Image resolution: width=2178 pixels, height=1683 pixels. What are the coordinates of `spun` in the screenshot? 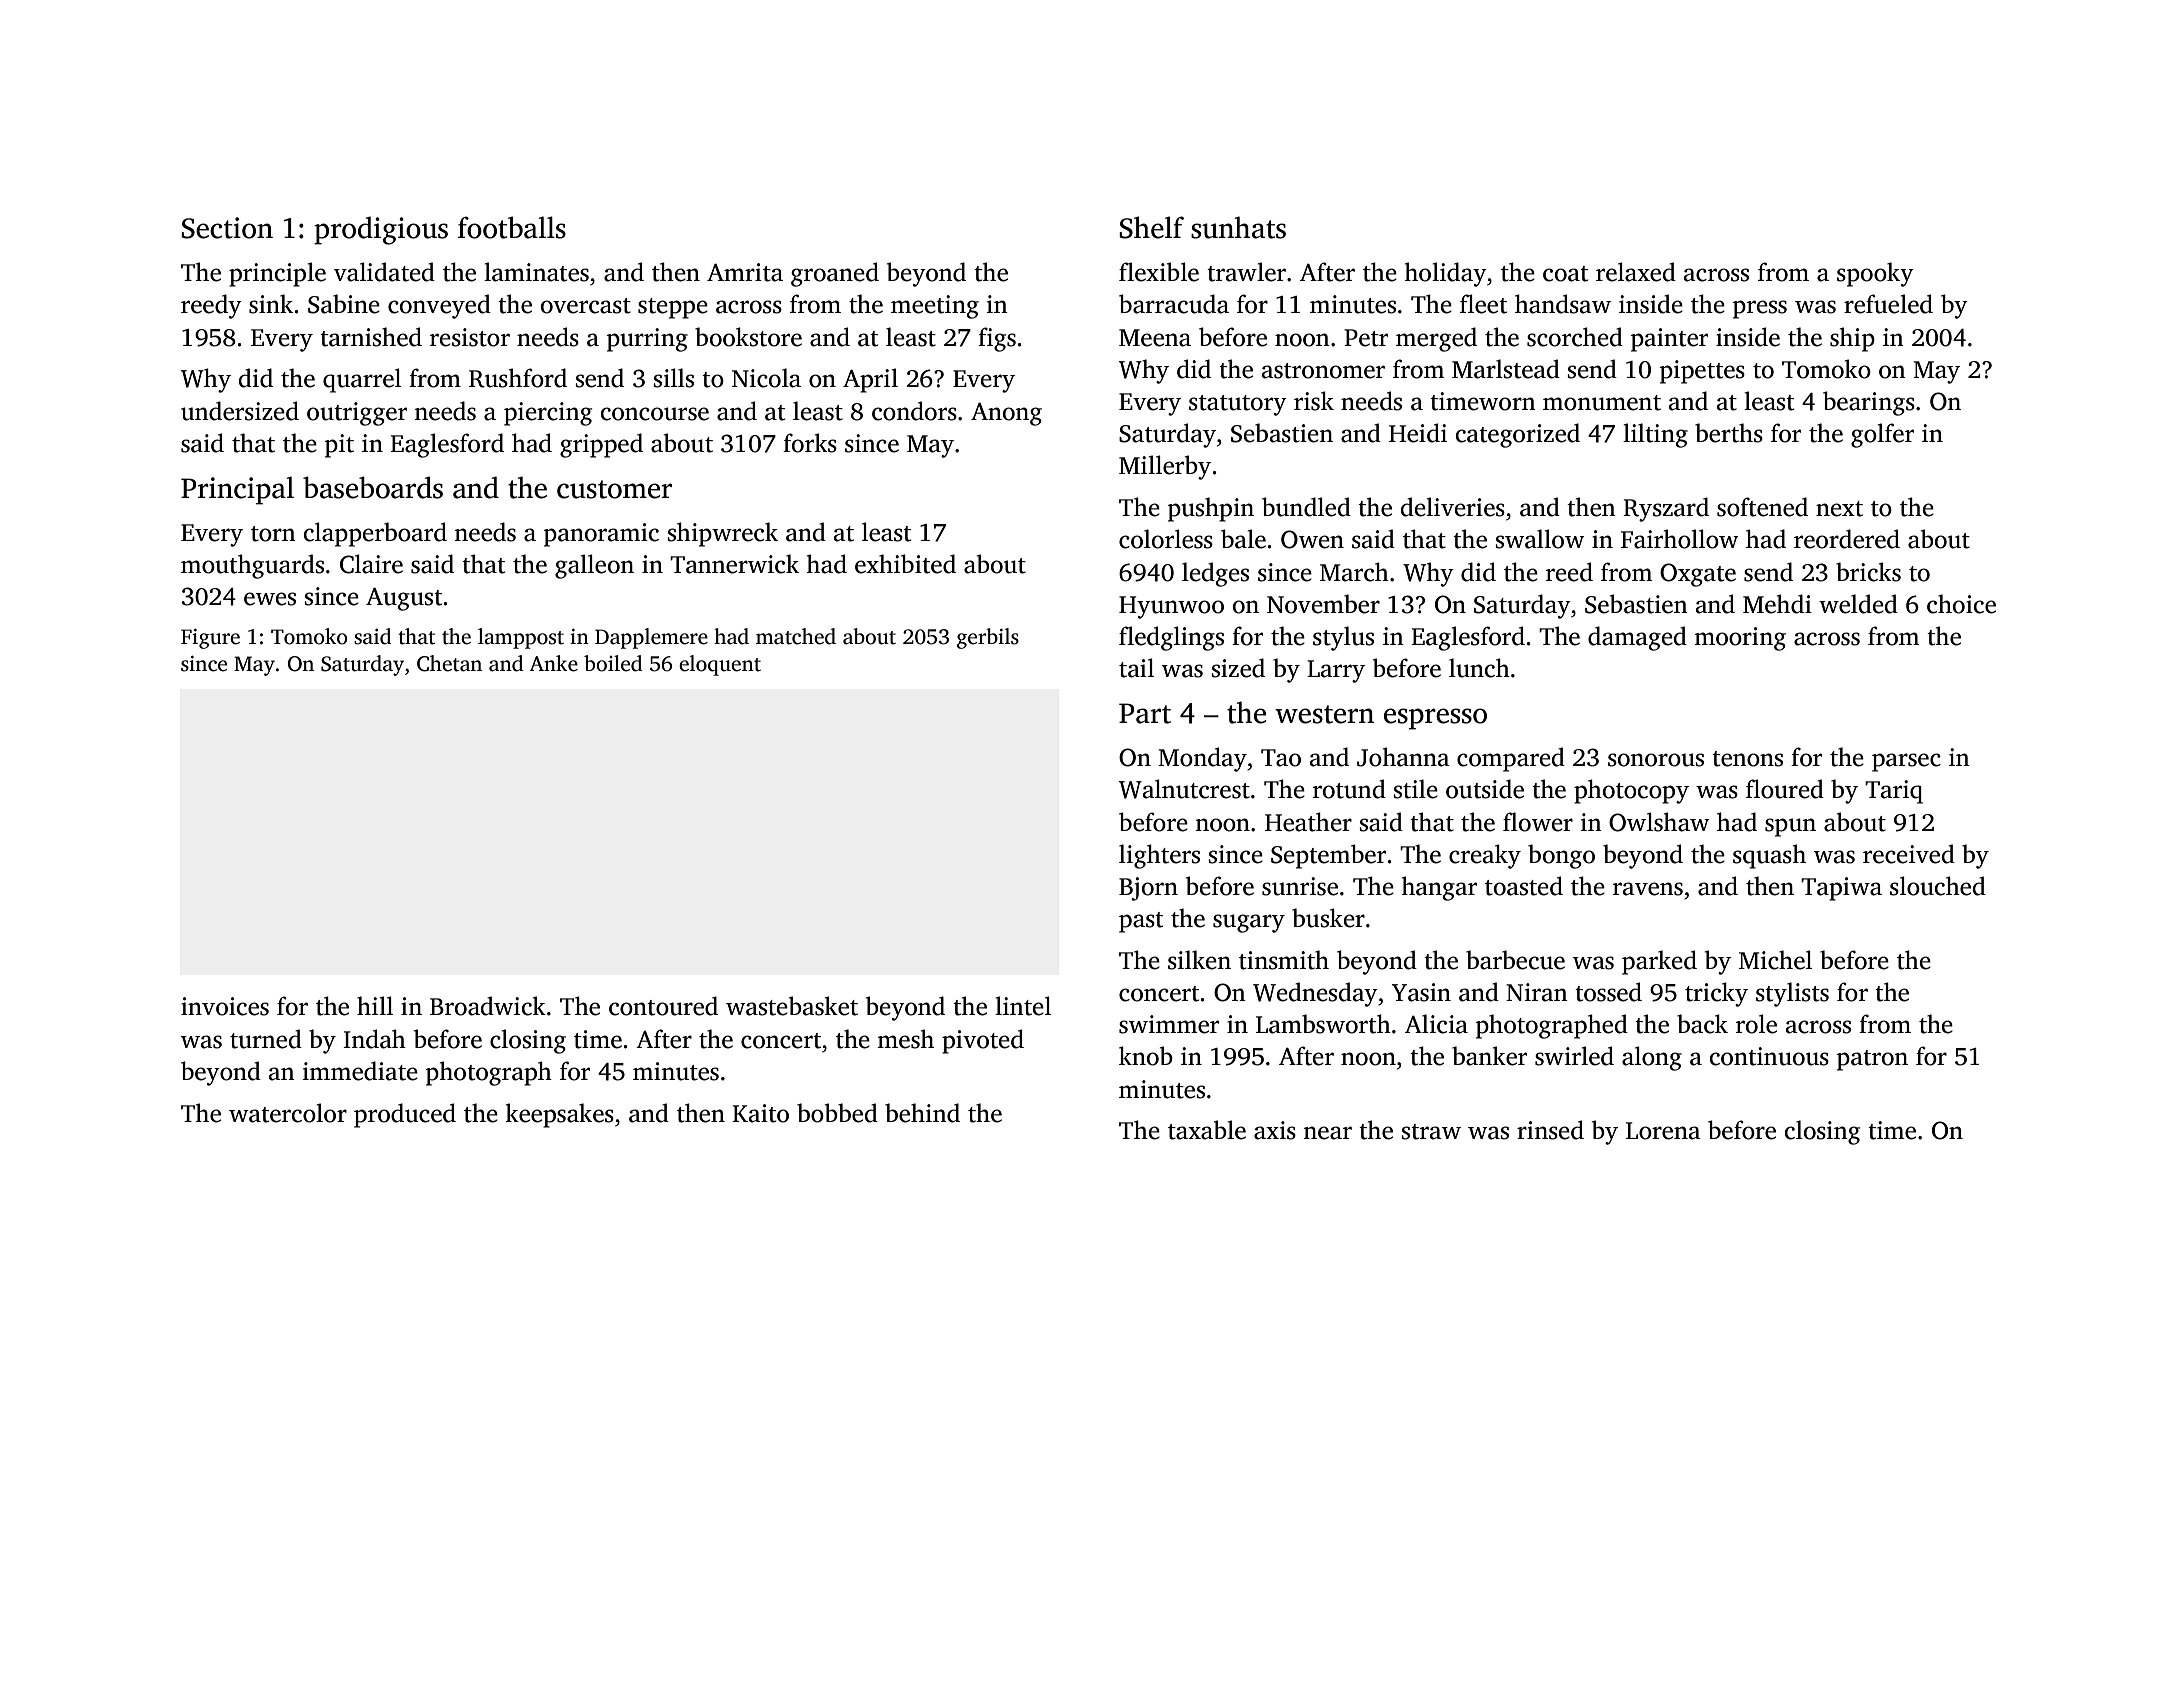 It's located at (1790, 827).
